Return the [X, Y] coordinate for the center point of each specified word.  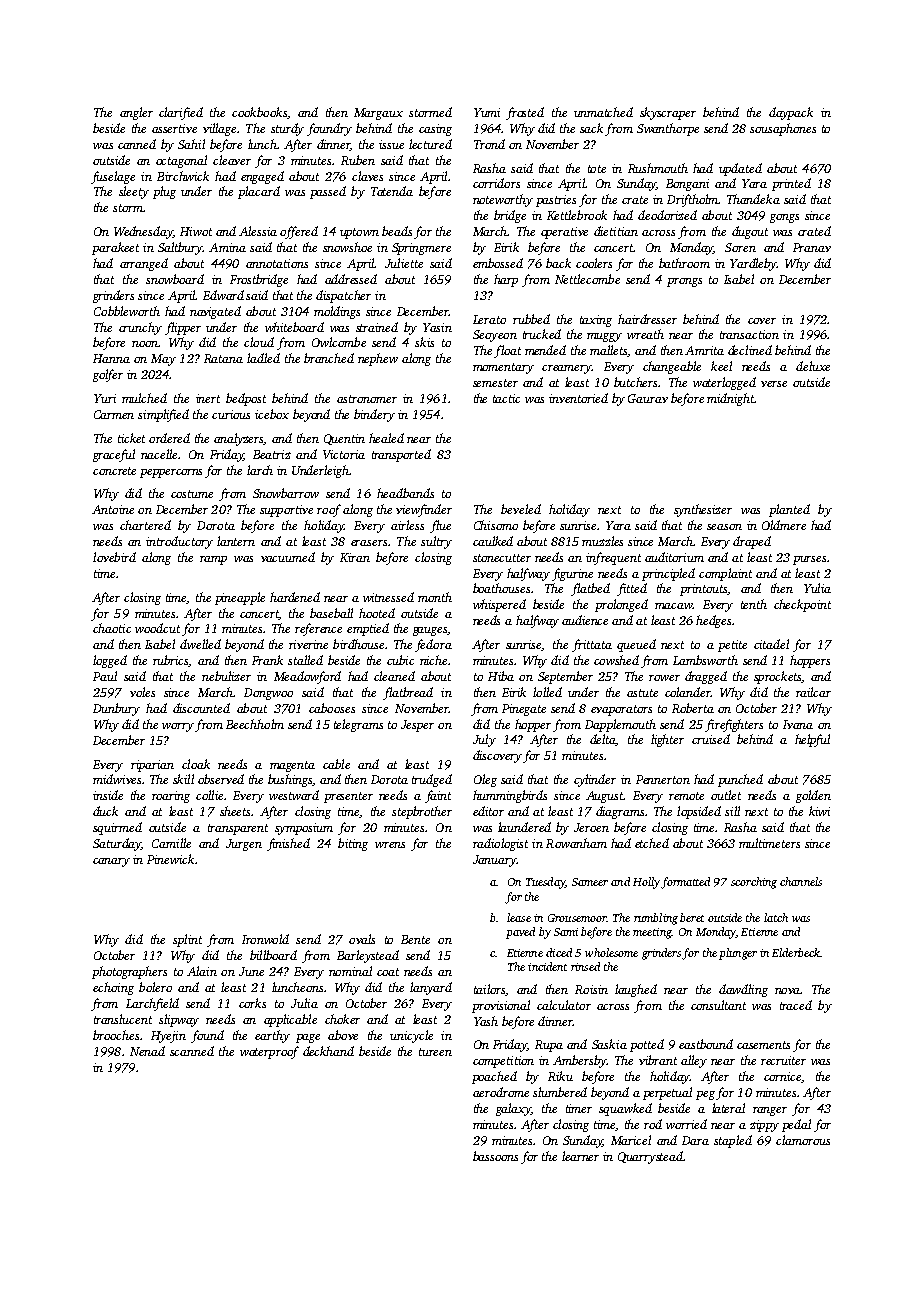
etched [652, 843]
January [495, 861]
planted [789, 510]
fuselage [113, 177]
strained [377, 327]
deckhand [328, 1051]
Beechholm [255, 724]
